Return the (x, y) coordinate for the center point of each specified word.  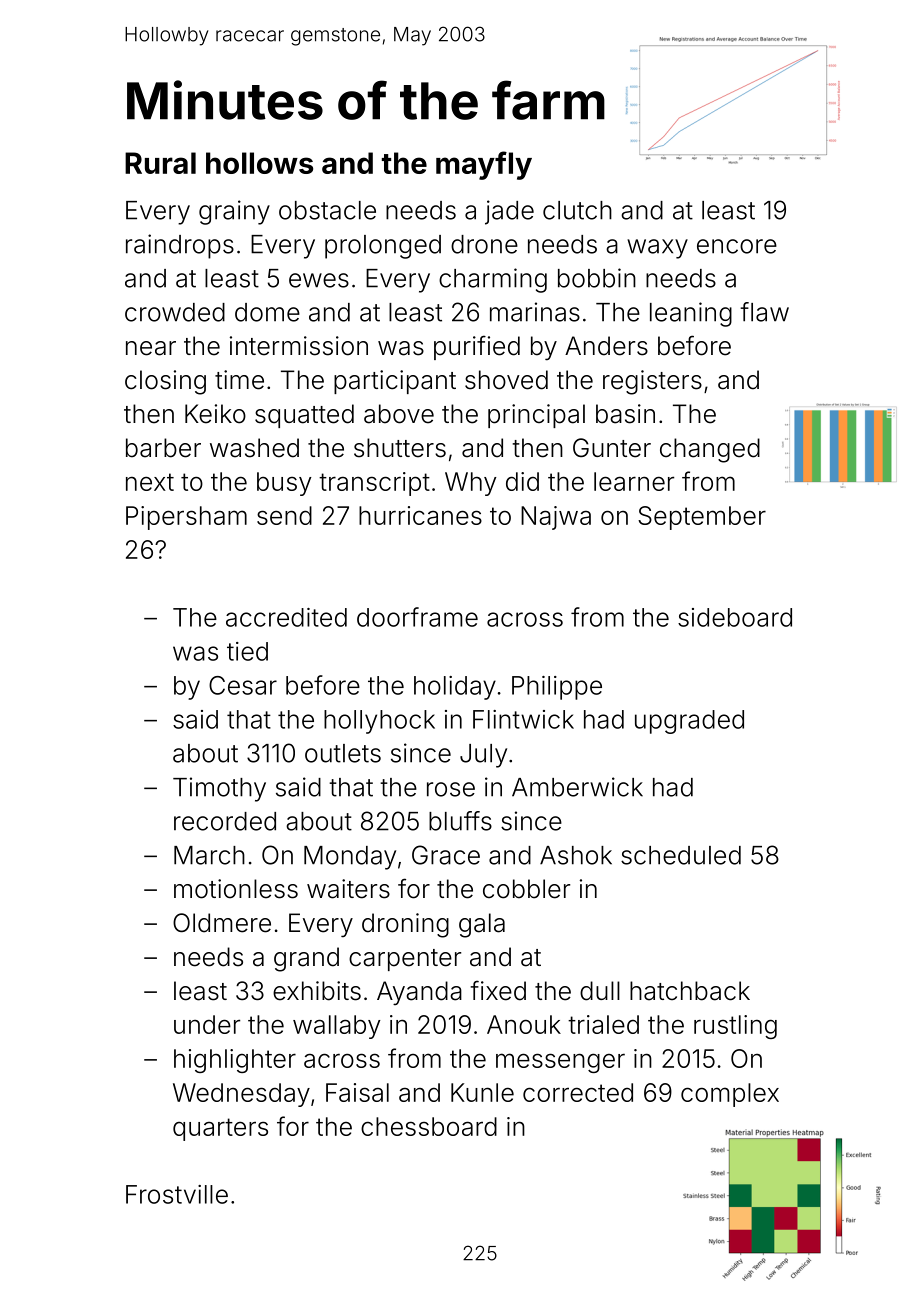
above (399, 414)
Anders (606, 346)
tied (247, 651)
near (151, 348)
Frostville (177, 1194)
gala (482, 925)
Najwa (556, 518)
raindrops (180, 246)
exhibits (317, 991)
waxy (657, 249)
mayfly (484, 165)
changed (710, 450)
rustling (735, 1027)
